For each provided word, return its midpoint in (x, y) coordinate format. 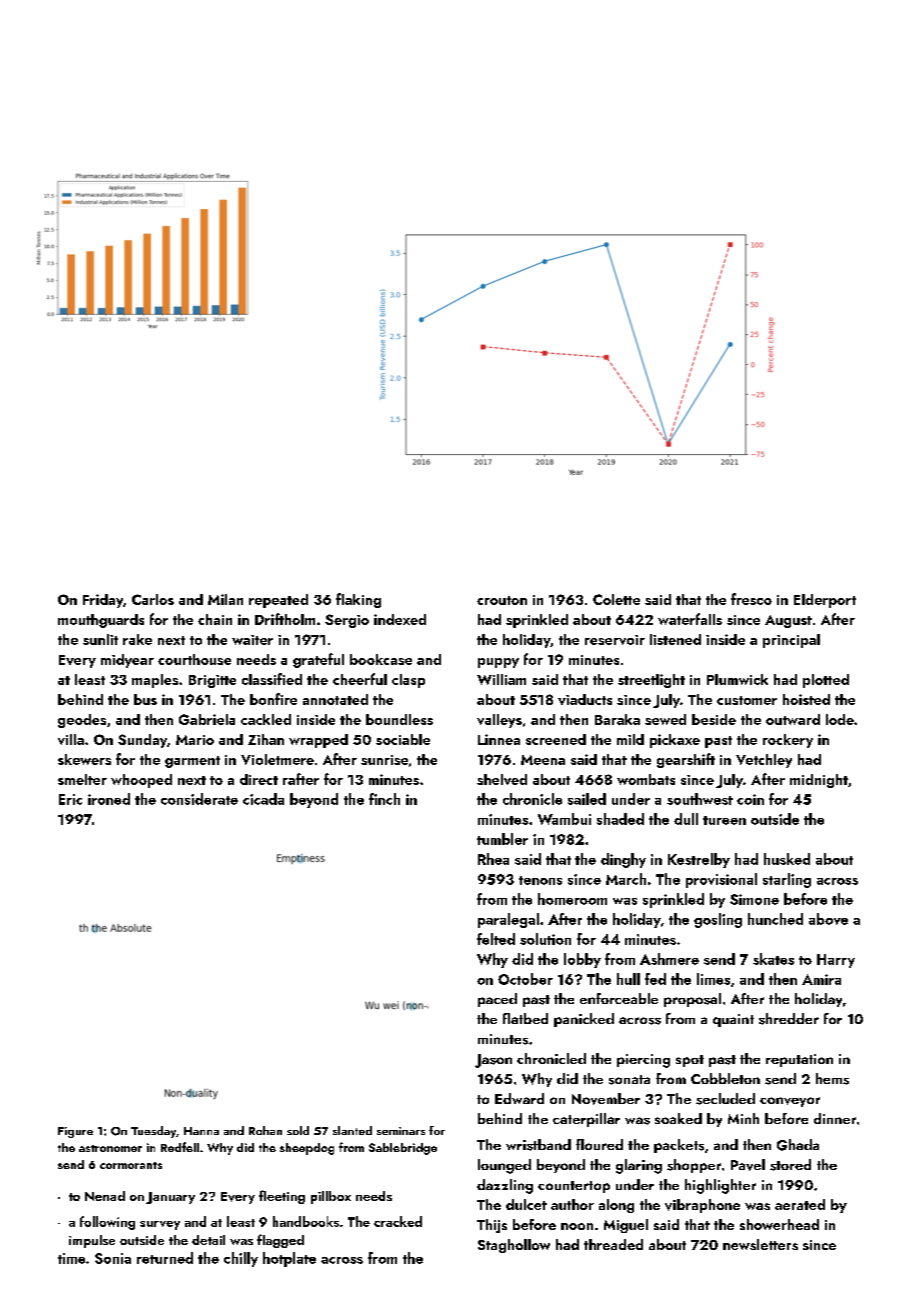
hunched (775, 919)
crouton (502, 600)
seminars (401, 1131)
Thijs (492, 1226)
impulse (92, 1241)
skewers (84, 759)
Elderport (825, 601)
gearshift (686, 760)
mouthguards (101, 621)
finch (384, 799)
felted (496, 939)
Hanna (201, 1131)
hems (832, 1079)
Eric (70, 799)
